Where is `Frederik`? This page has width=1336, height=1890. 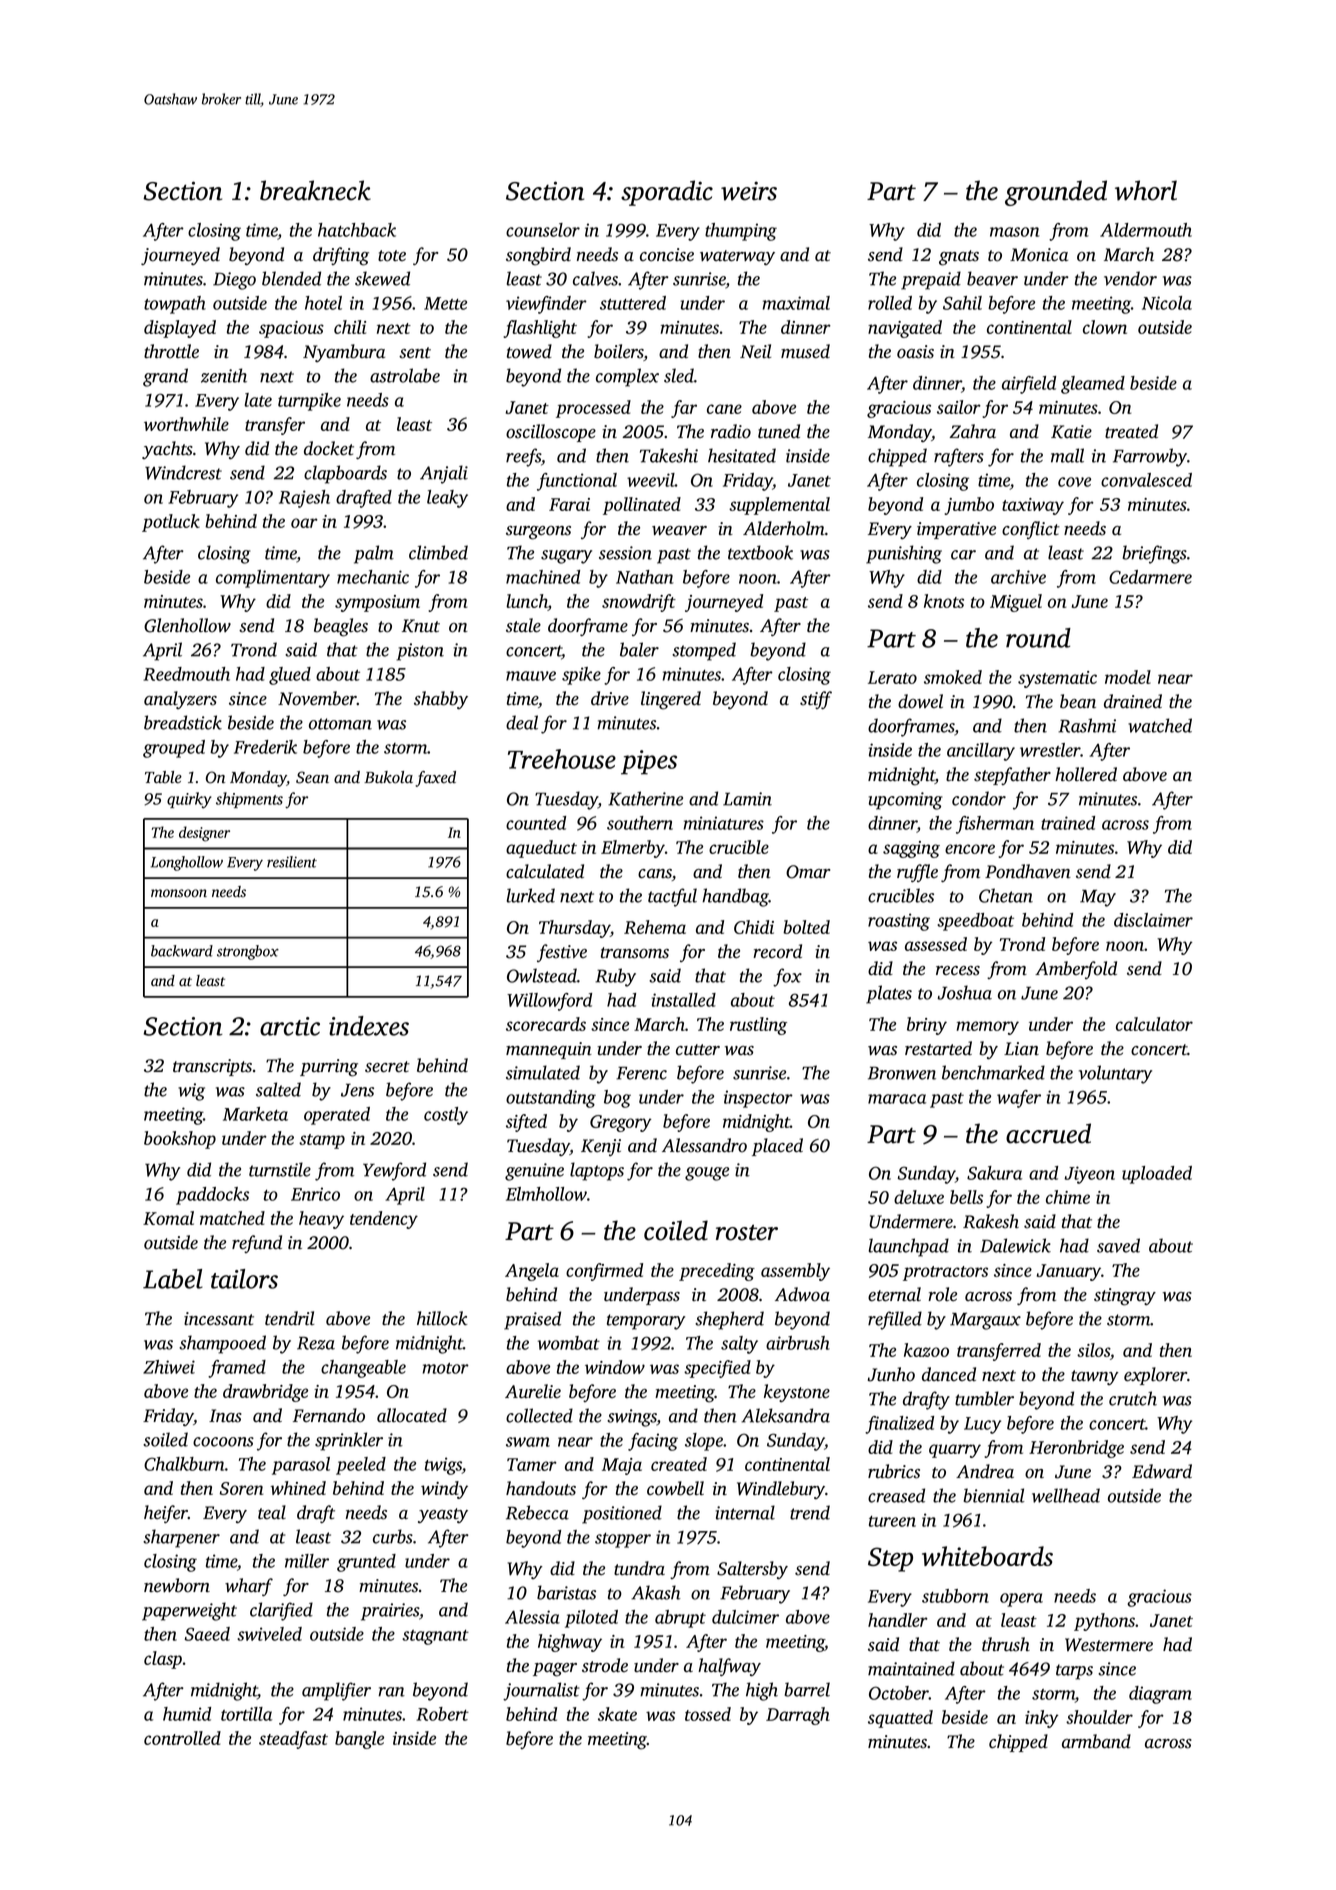 Frederik is located at coordinates (265, 747).
